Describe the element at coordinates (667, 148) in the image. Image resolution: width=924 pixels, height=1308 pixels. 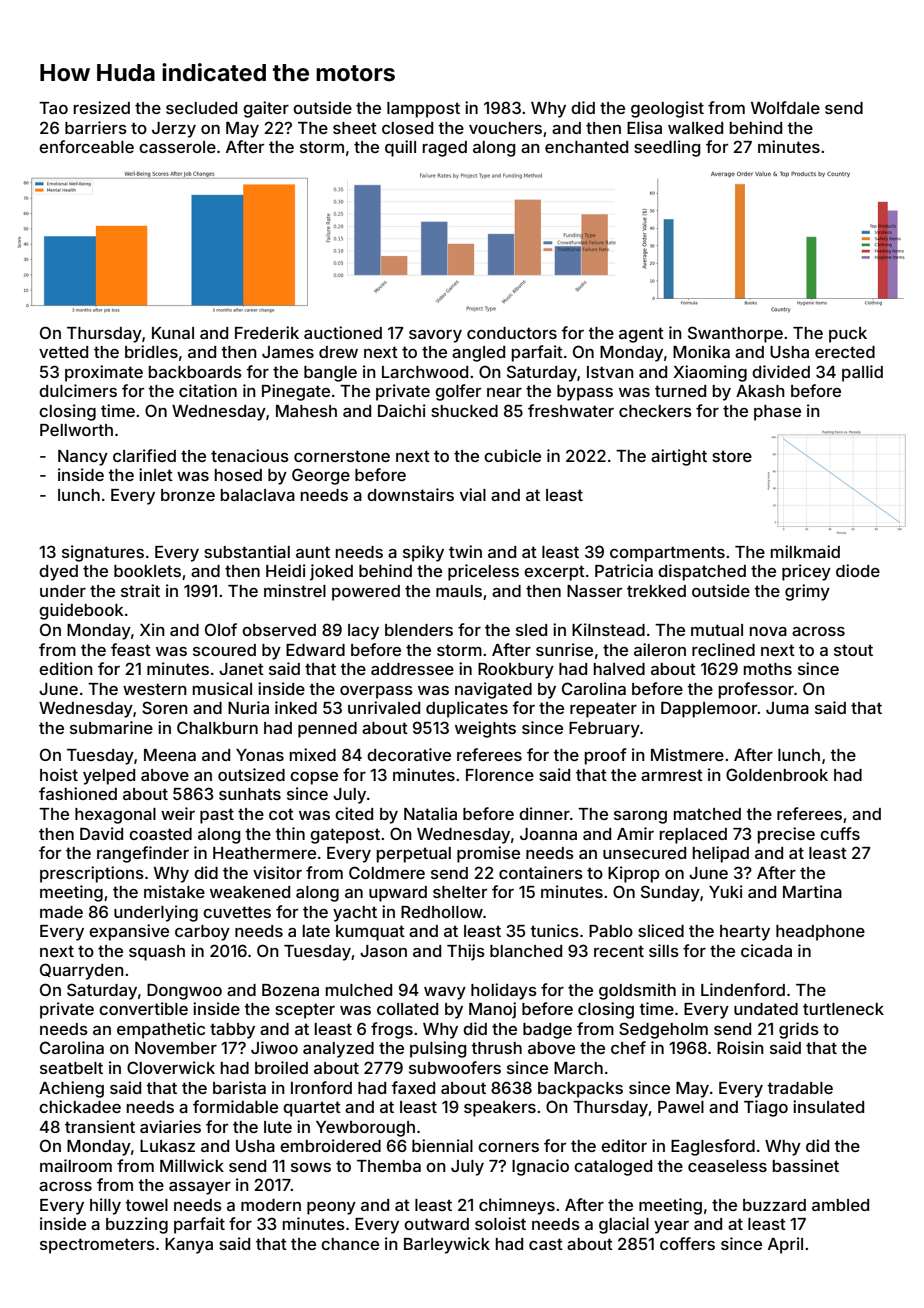
I see `seedling` at that location.
